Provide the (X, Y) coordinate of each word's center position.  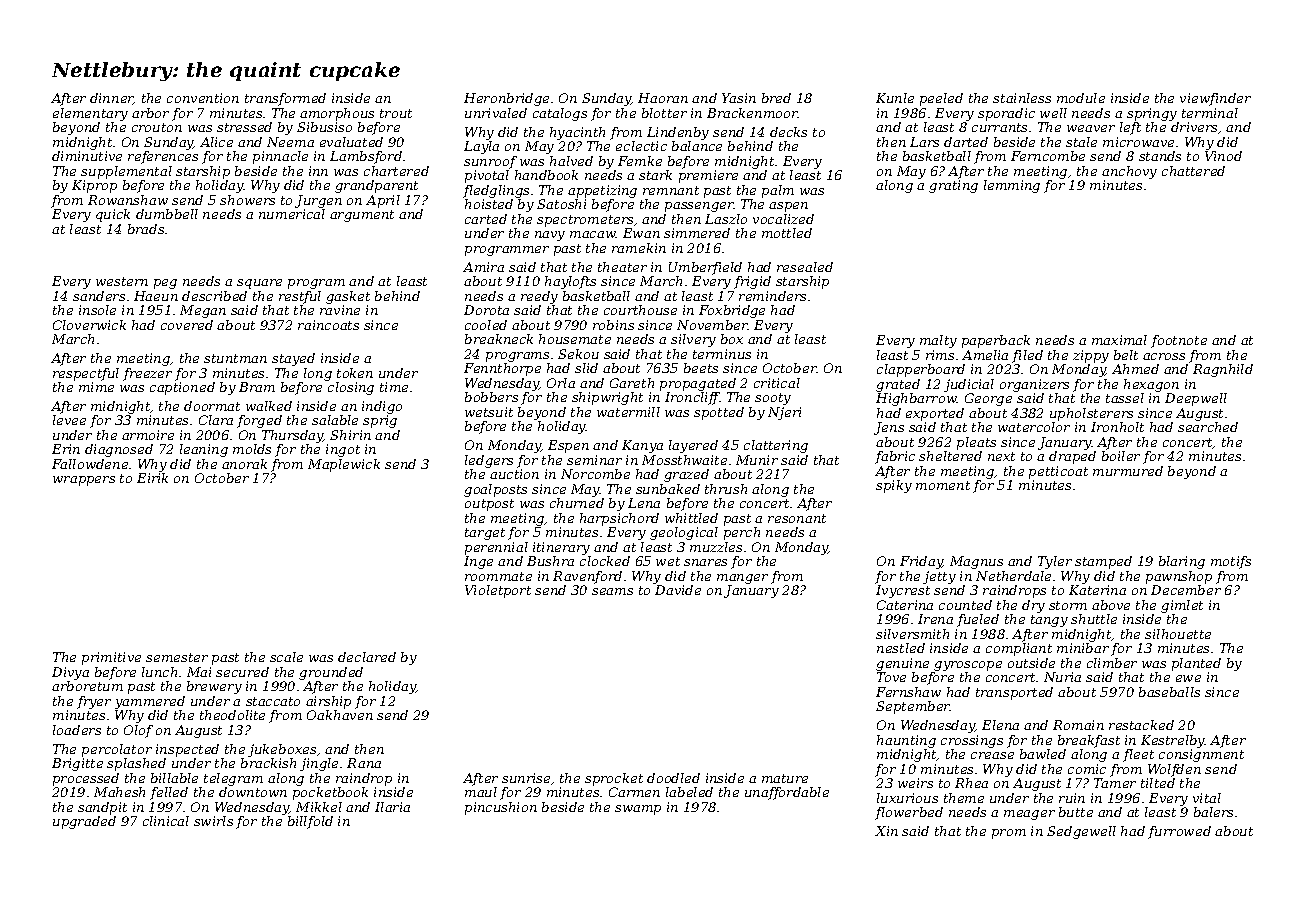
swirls (213, 821)
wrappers (84, 481)
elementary (90, 114)
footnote (1179, 341)
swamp (638, 810)
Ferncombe (1048, 156)
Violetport (498, 591)
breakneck (499, 339)
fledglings (496, 191)
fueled (978, 620)
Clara (216, 420)
